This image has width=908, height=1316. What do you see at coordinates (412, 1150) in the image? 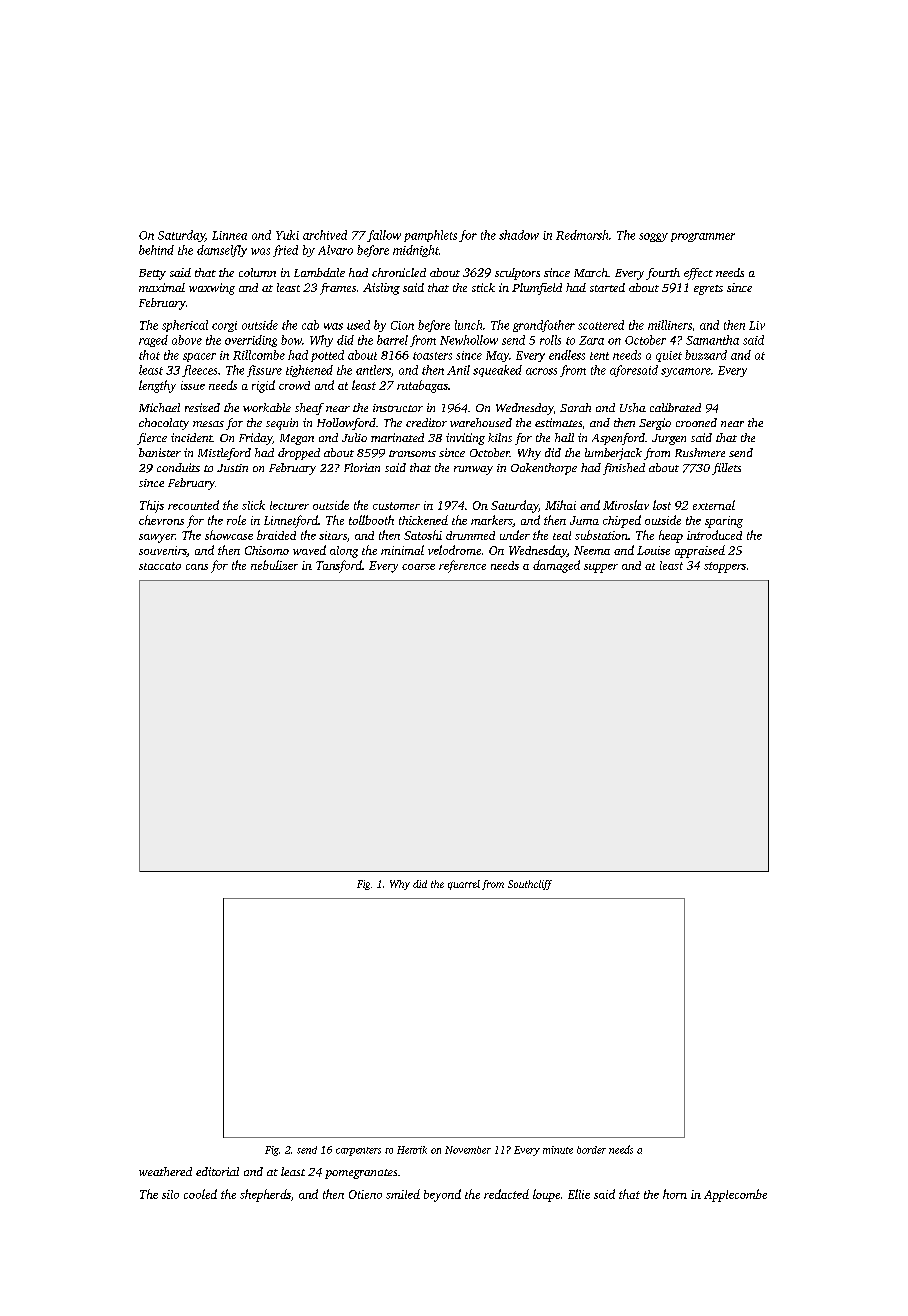
I see `Henrik` at bounding box center [412, 1150].
